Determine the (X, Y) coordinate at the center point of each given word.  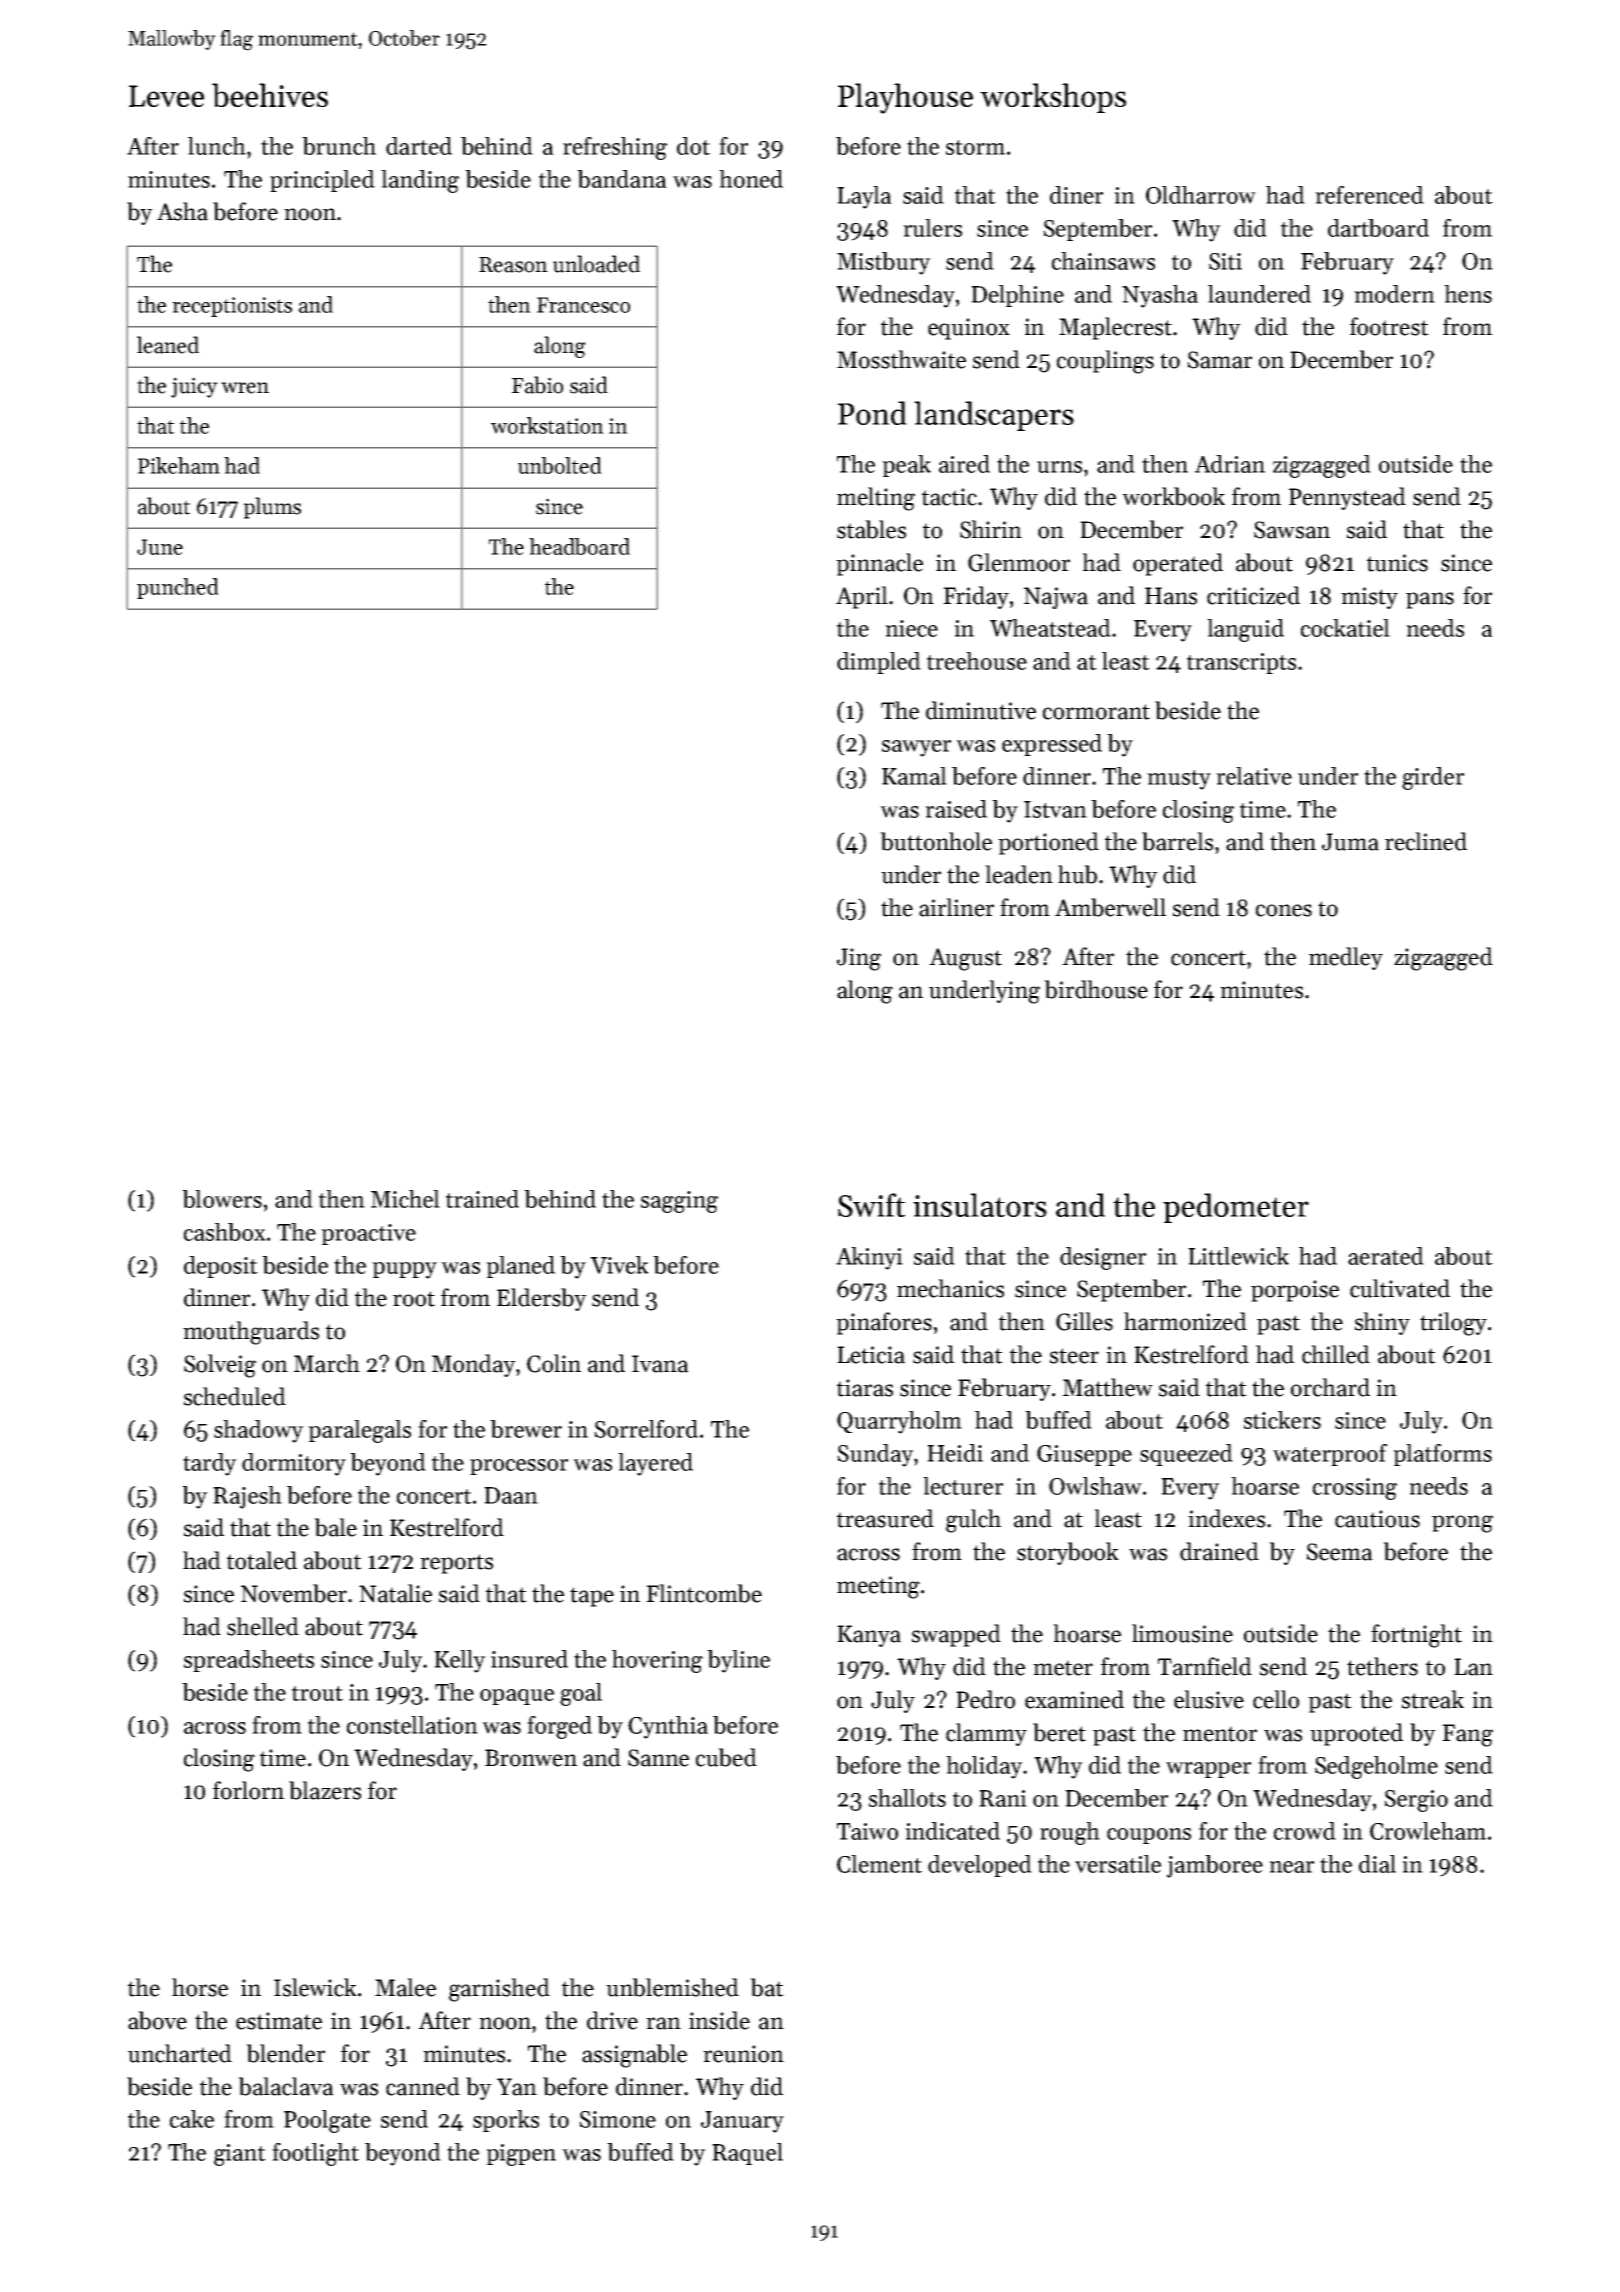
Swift (871, 1205)
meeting (878, 1587)
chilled (1336, 1354)
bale (335, 1527)
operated (1178, 564)
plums (272, 508)
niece (911, 628)
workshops (1053, 98)
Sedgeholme (1376, 1767)
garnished (499, 1990)
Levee (166, 96)
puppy (404, 1270)
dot (693, 146)
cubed (726, 1757)
